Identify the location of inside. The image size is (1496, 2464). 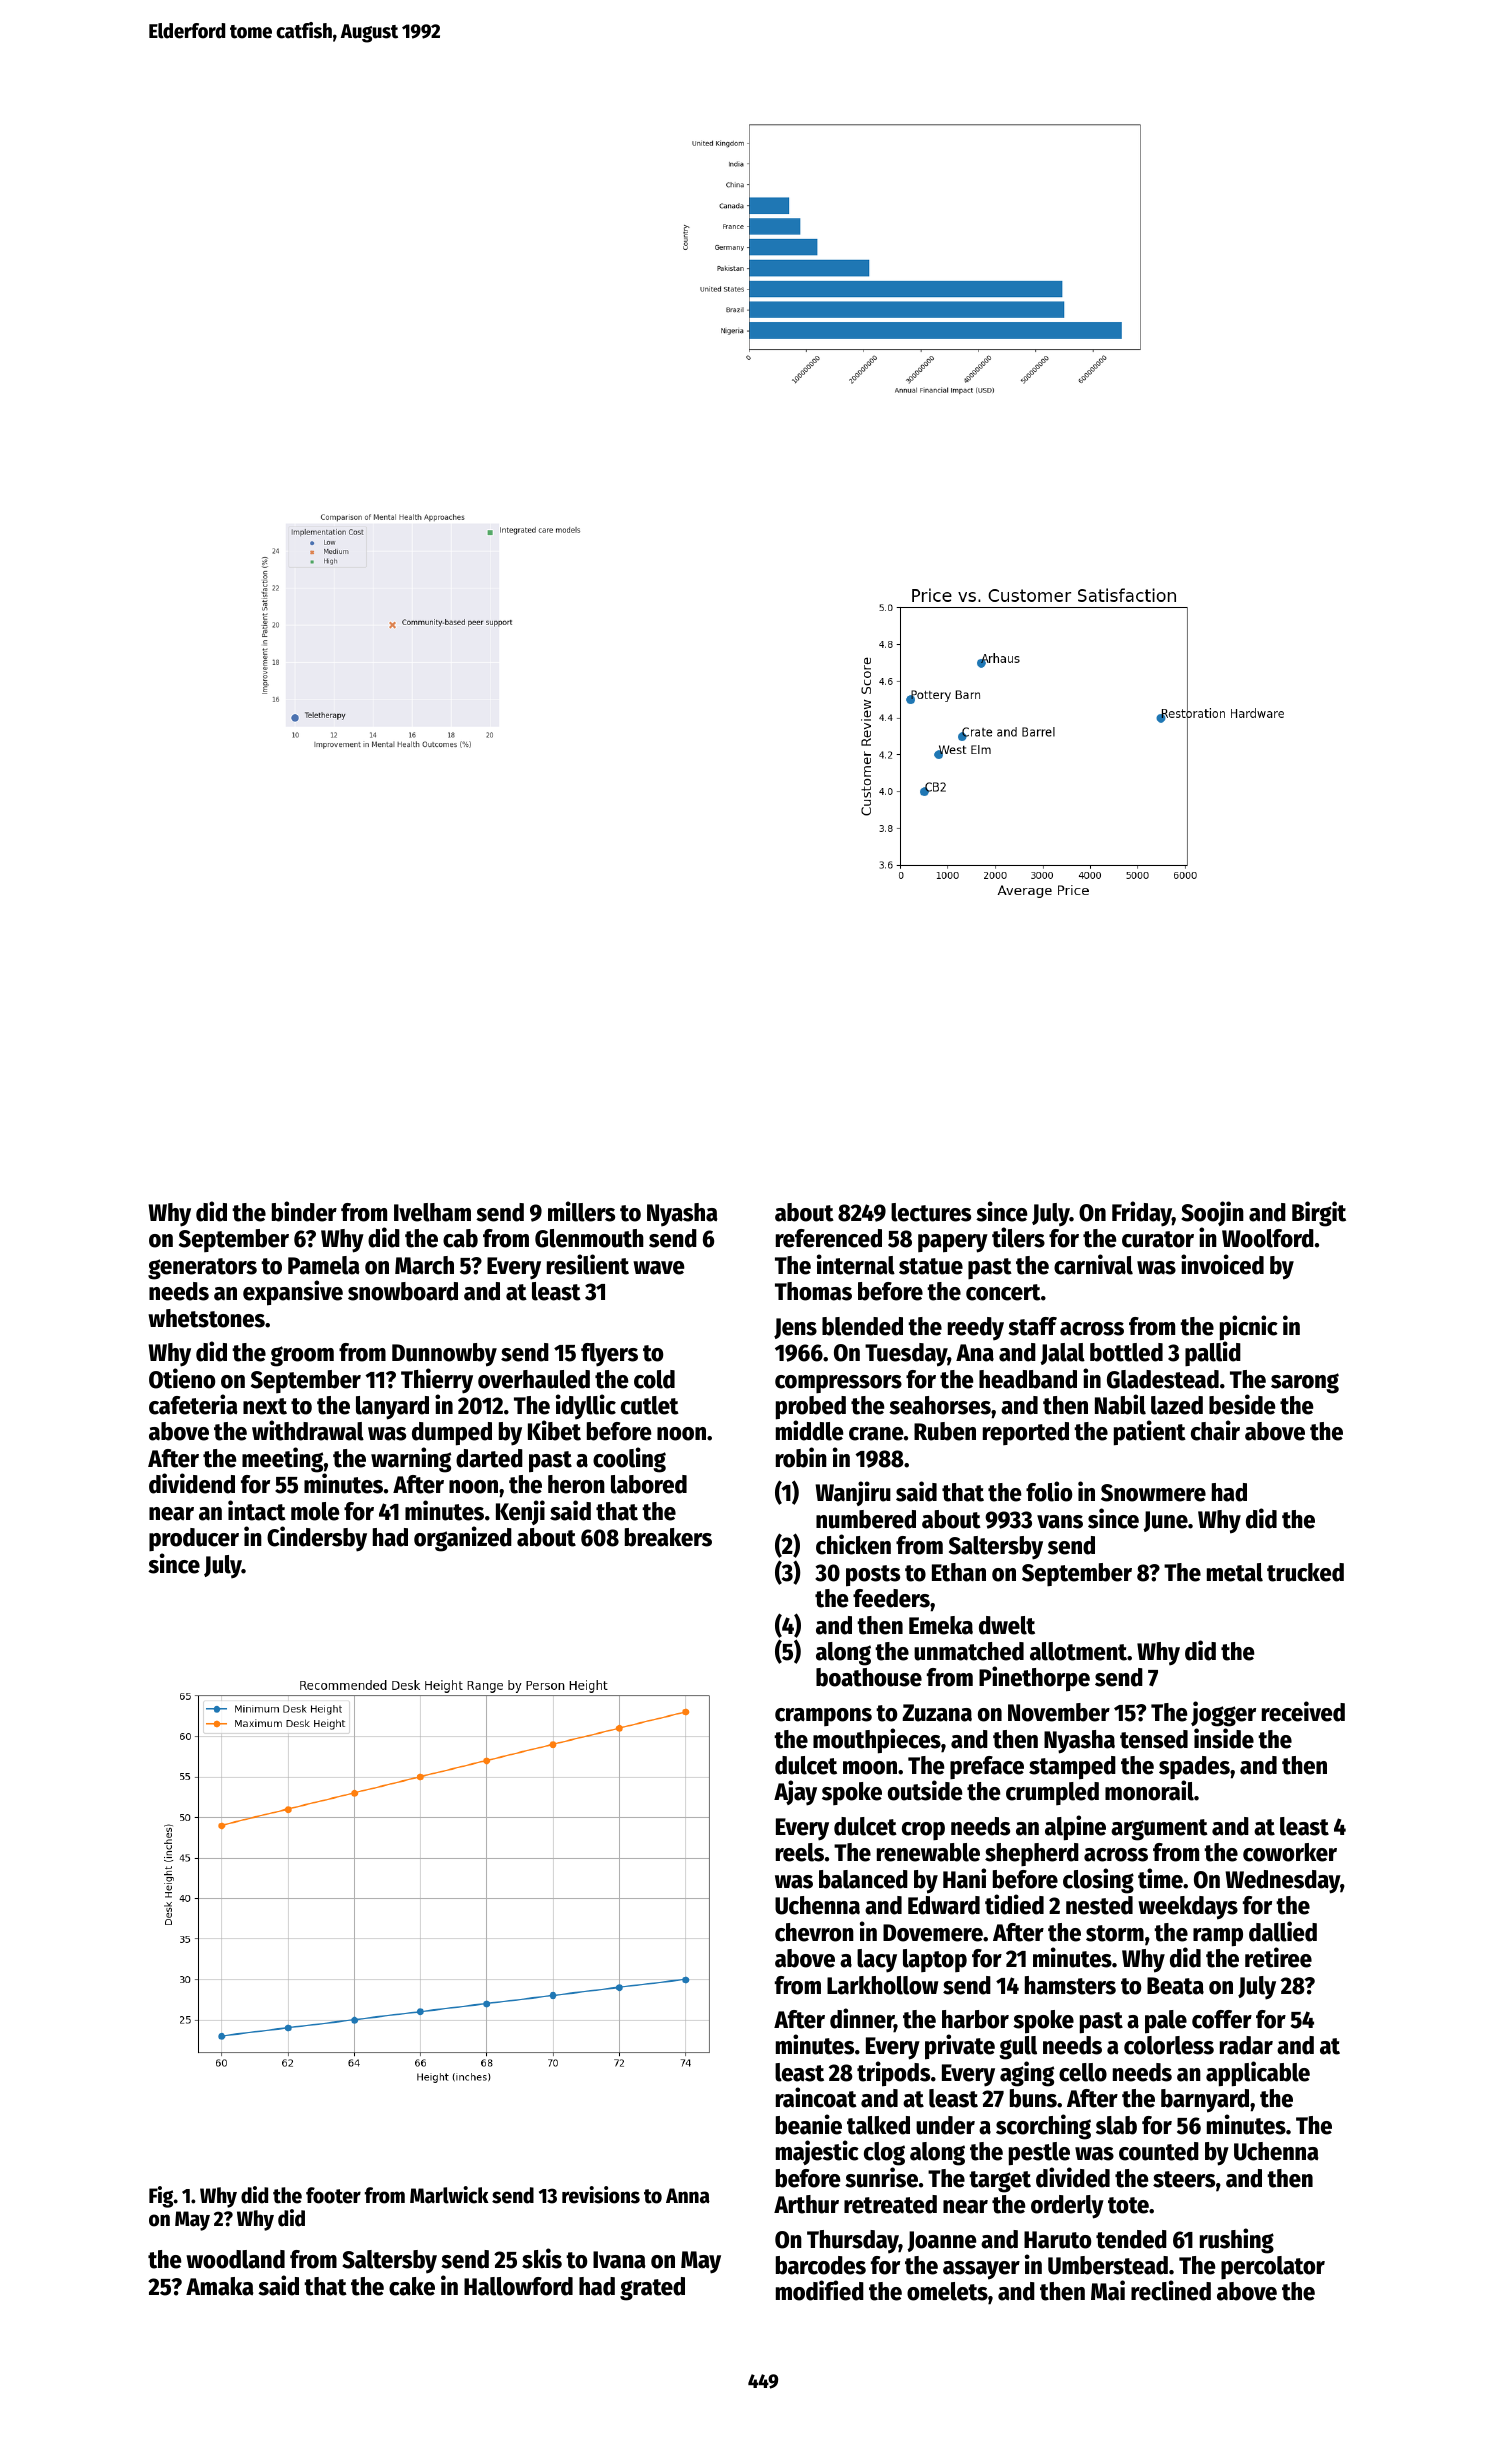
(1224, 1738).
